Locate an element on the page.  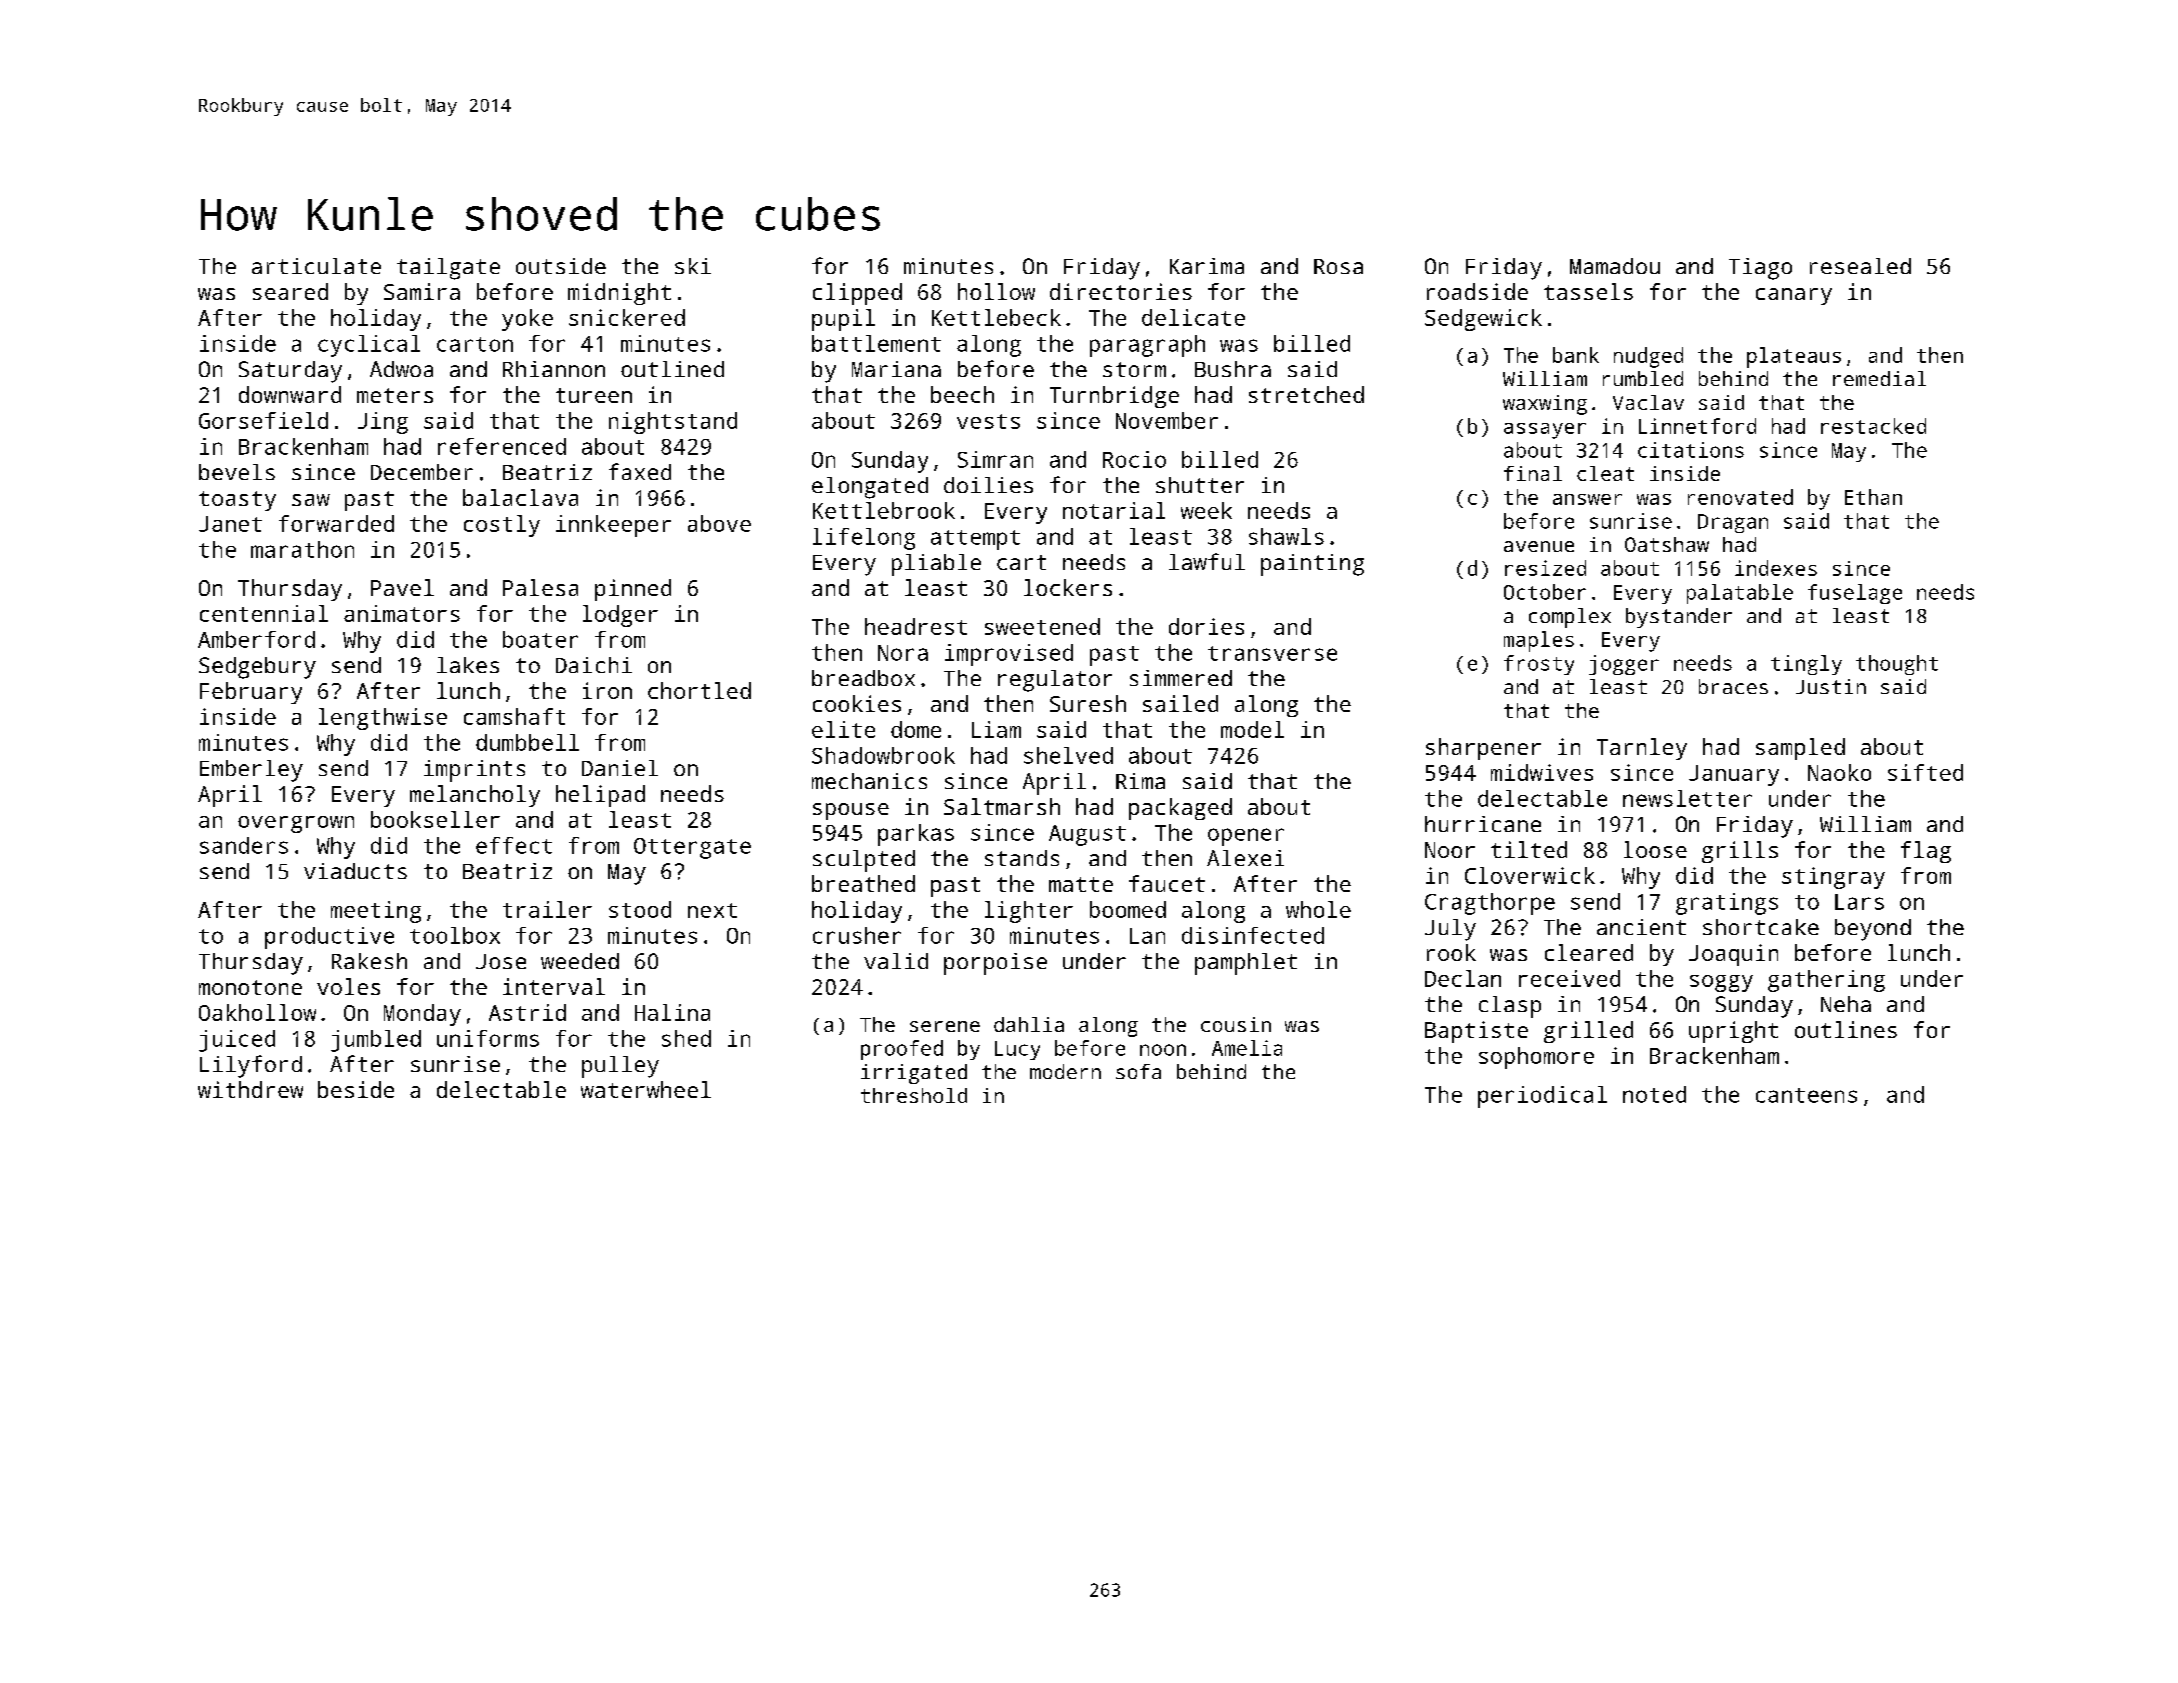
Samira is located at coordinates (422, 291).
